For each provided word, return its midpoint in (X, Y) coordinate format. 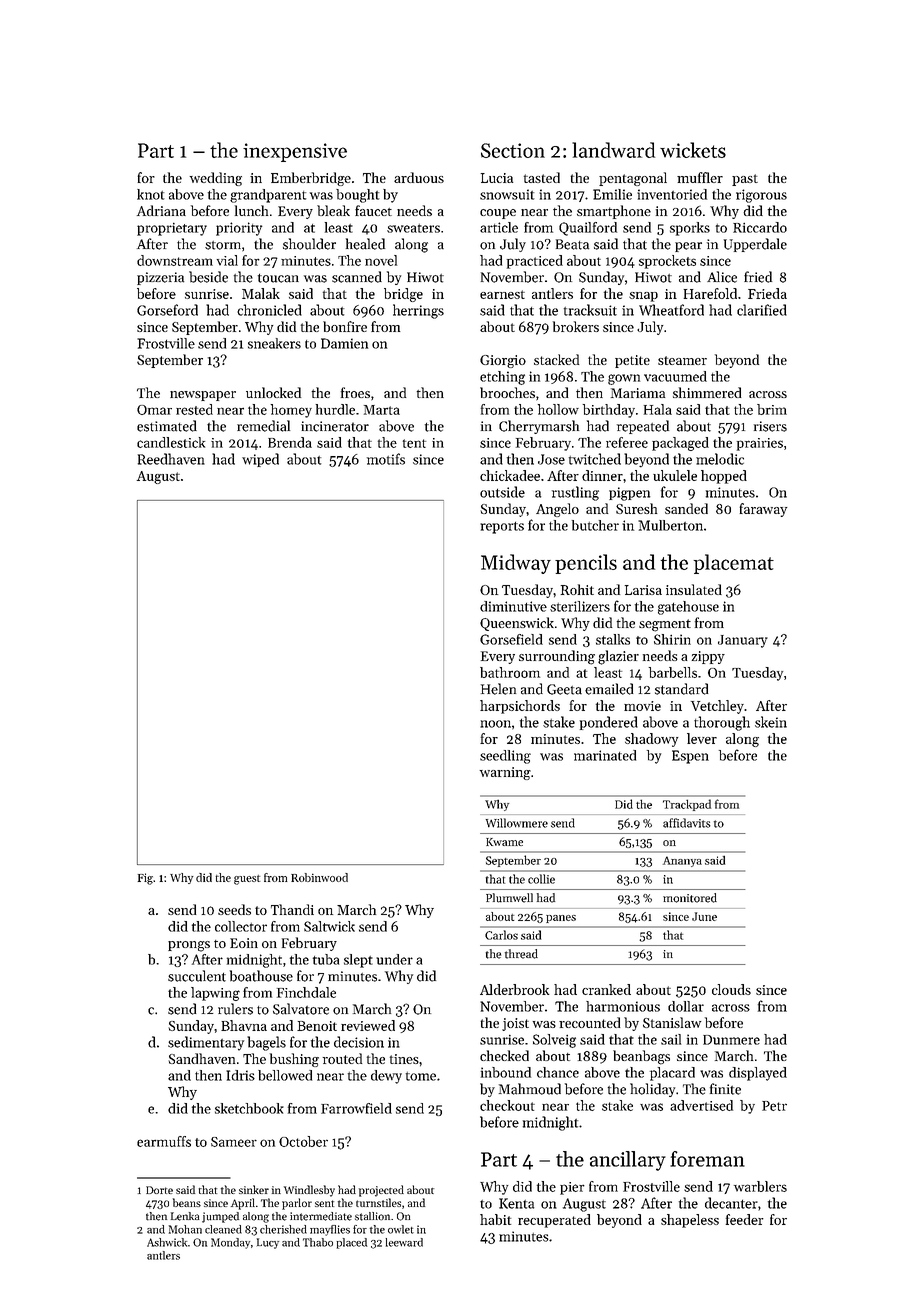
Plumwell (509, 898)
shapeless (690, 1221)
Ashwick (167, 1242)
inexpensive (295, 152)
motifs (386, 459)
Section (513, 150)
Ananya (682, 861)
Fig (145, 879)
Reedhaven (171, 459)
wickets (693, 150)
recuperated (554, 1221)
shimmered (707, 392)
